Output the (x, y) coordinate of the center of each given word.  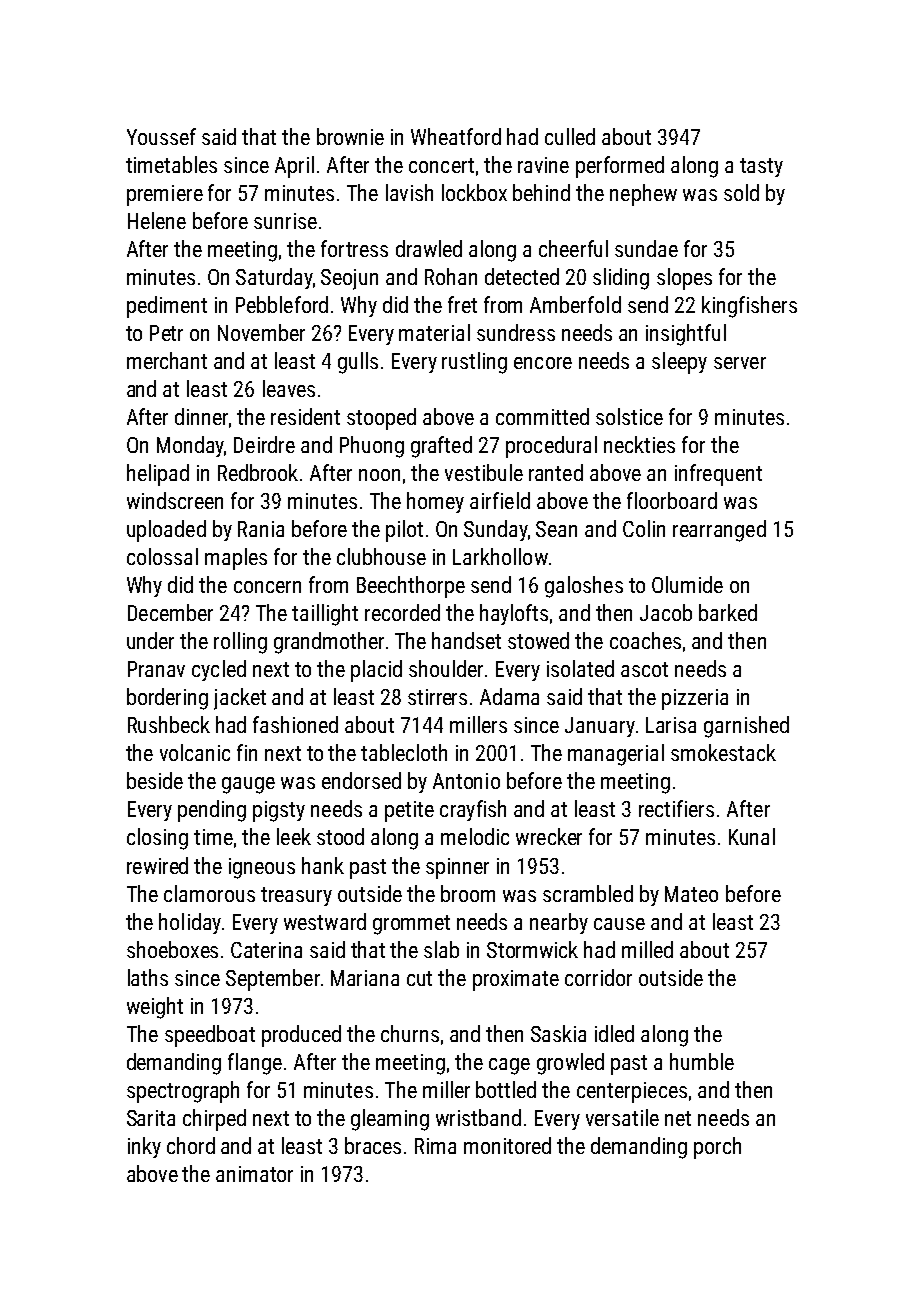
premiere (165, 195)
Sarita (151, 1118)
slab (441, 949)
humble (702, 1061)
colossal (162, 556)
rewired (157, 865)
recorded (402, 612)
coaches (645, 640)
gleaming (390, 1120)
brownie (350, 136)
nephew (643, 195)
